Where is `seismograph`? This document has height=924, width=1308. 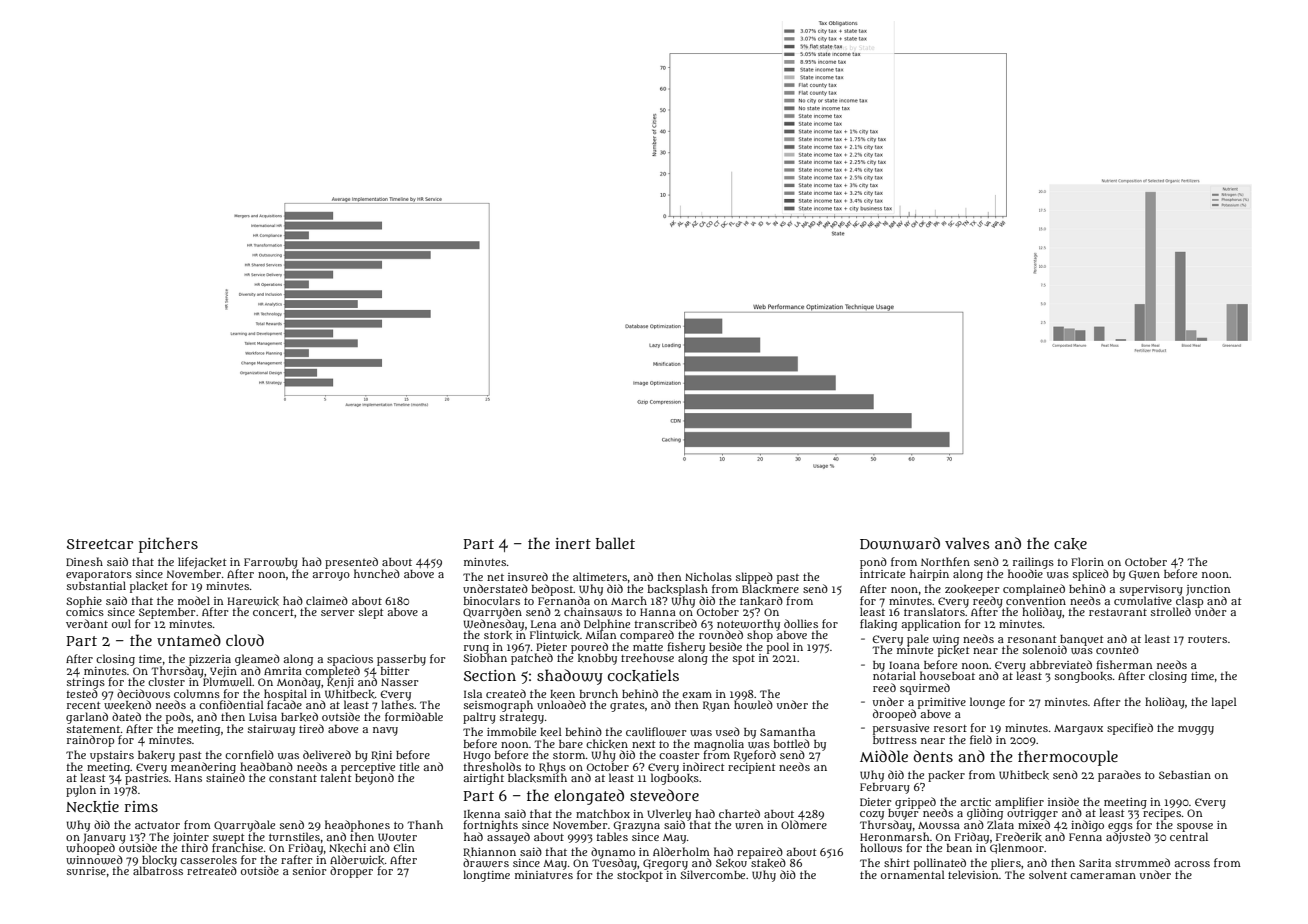 seismograph is located at coordinates (498, 706).
